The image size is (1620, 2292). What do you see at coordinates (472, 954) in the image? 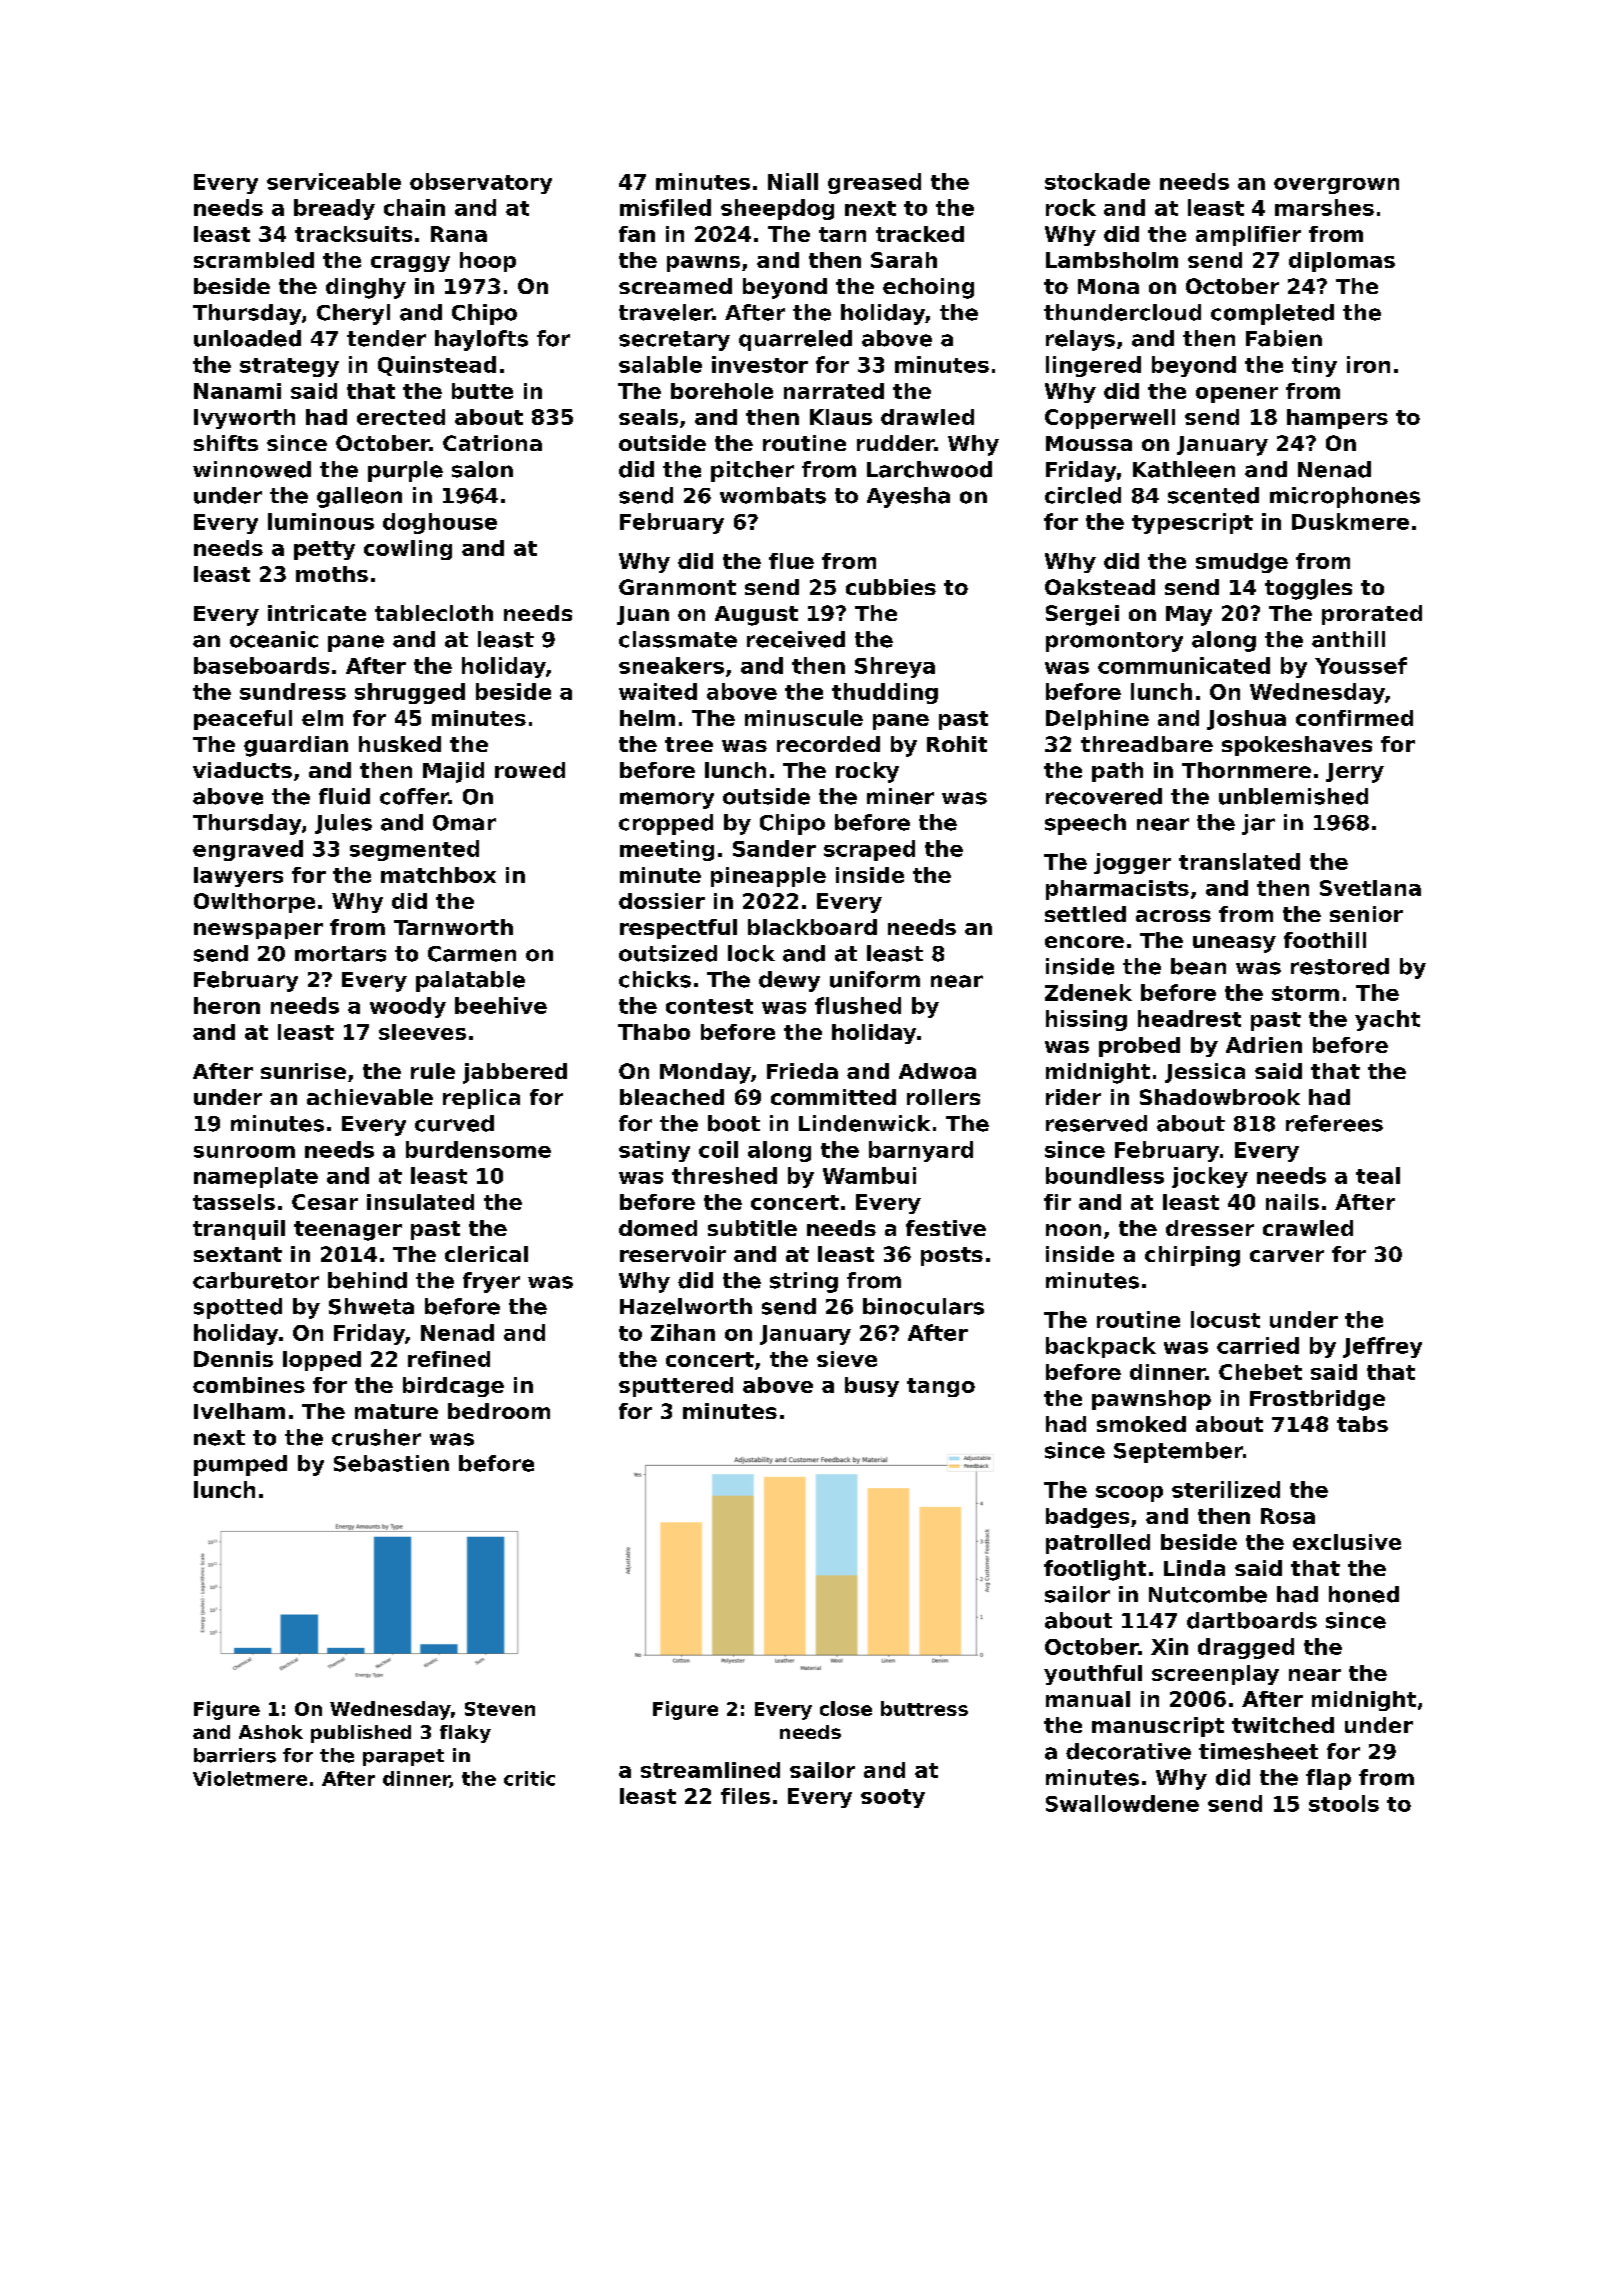
I see `Carmen` at bounding box center [472, 954].
